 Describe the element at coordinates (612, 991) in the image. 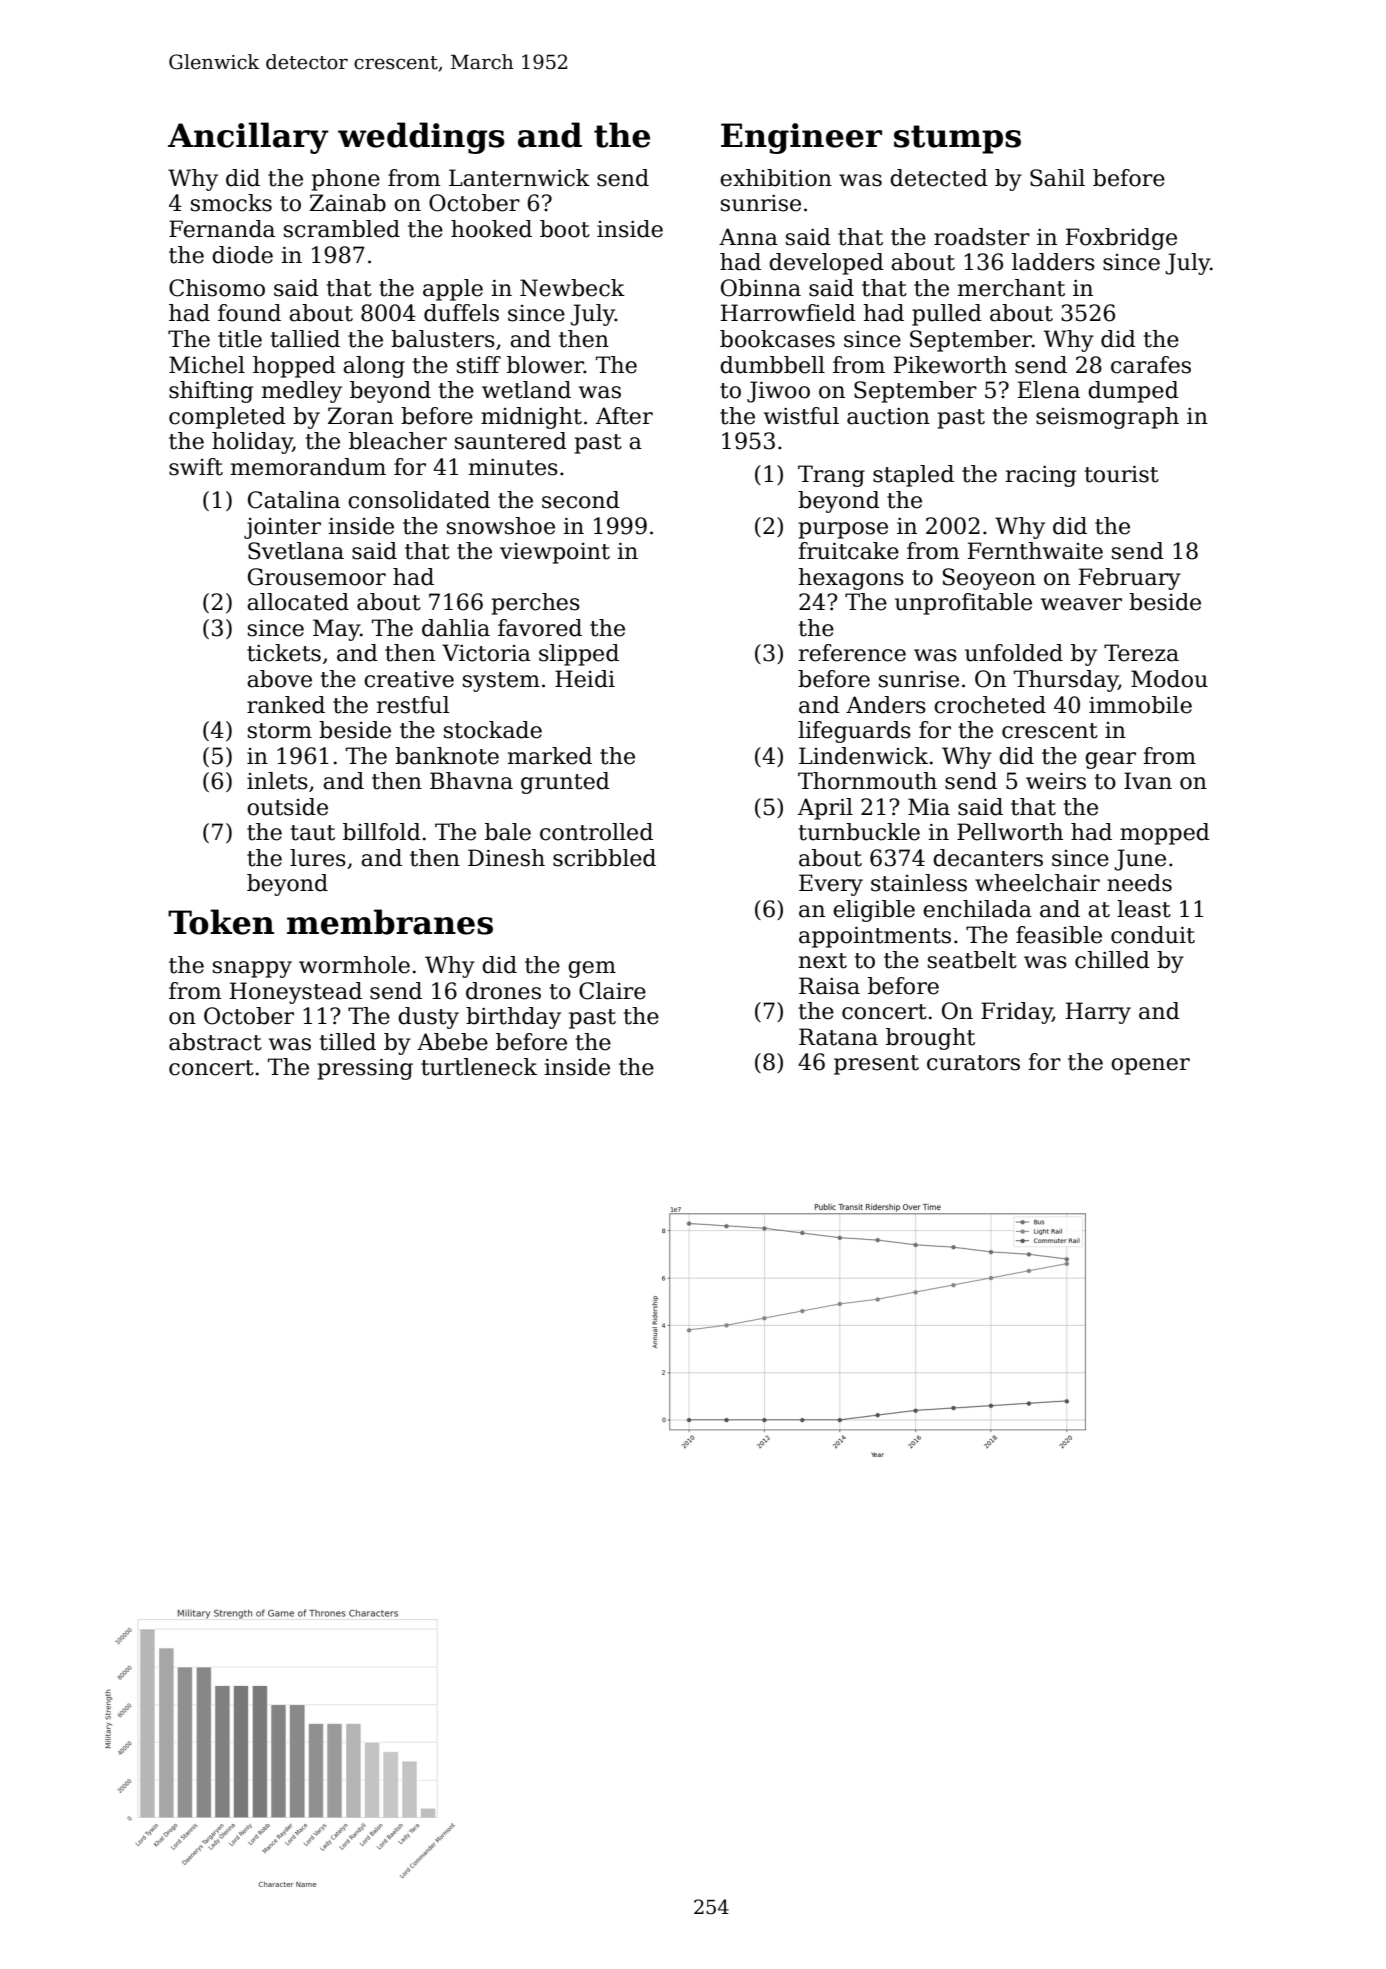

I see `Claire` at that location.
